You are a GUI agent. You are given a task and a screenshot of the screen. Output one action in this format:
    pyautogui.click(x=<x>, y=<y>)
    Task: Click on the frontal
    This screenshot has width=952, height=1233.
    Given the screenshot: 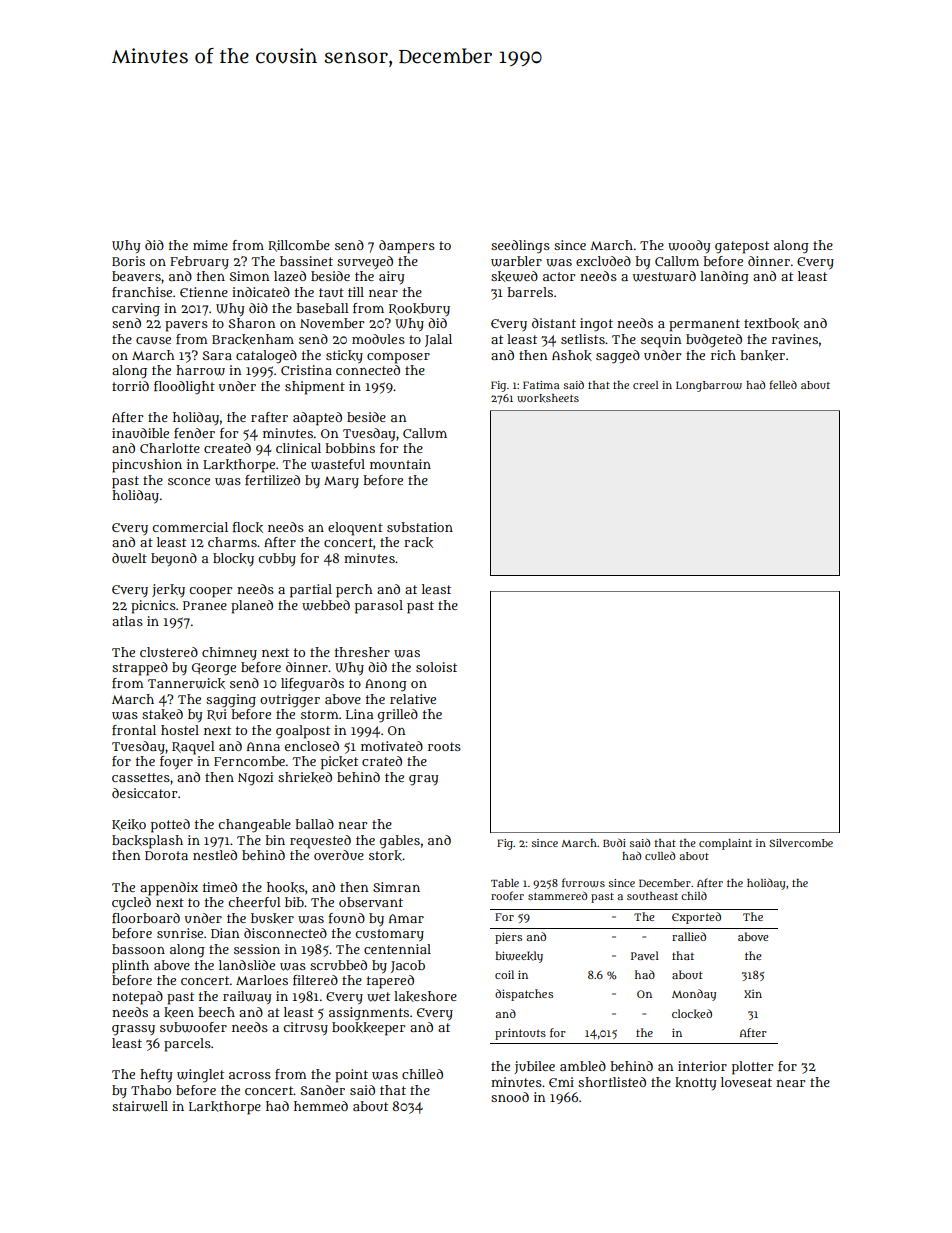 What is the action you would take?
    pyautogui.click(x=134, y=730)
